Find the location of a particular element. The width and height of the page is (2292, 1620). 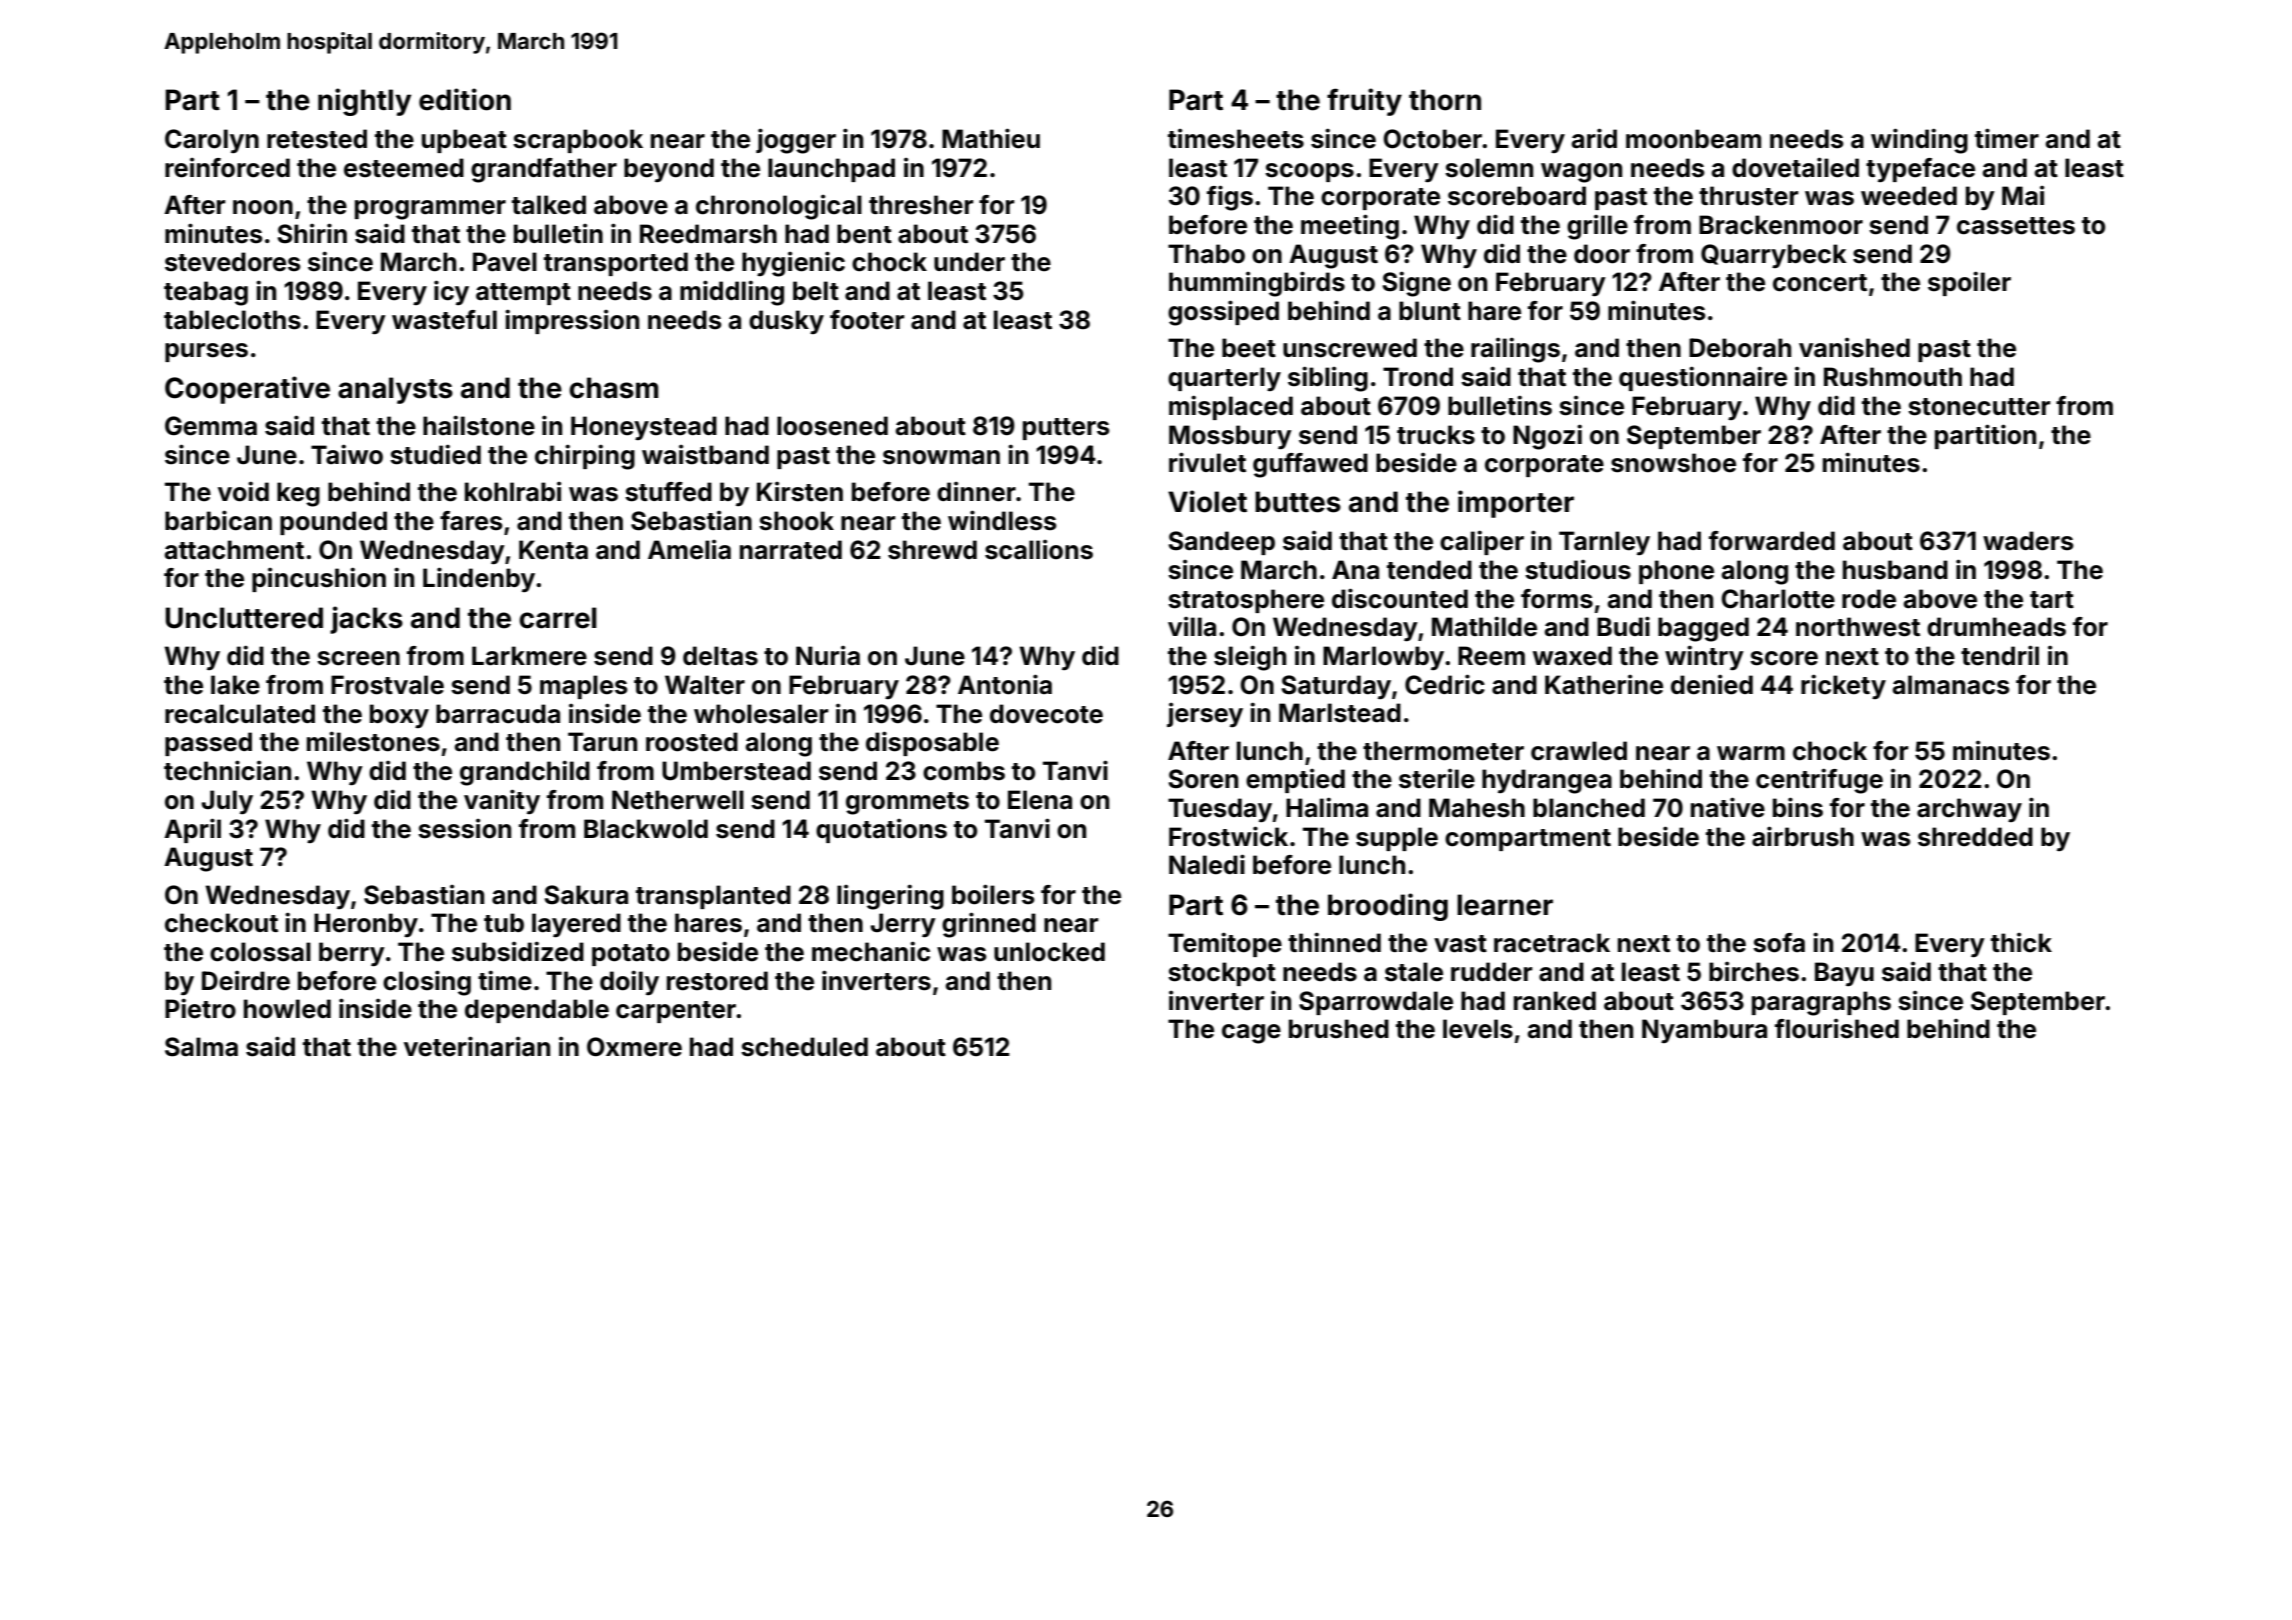

edition is located at coordinates (465, 99).
